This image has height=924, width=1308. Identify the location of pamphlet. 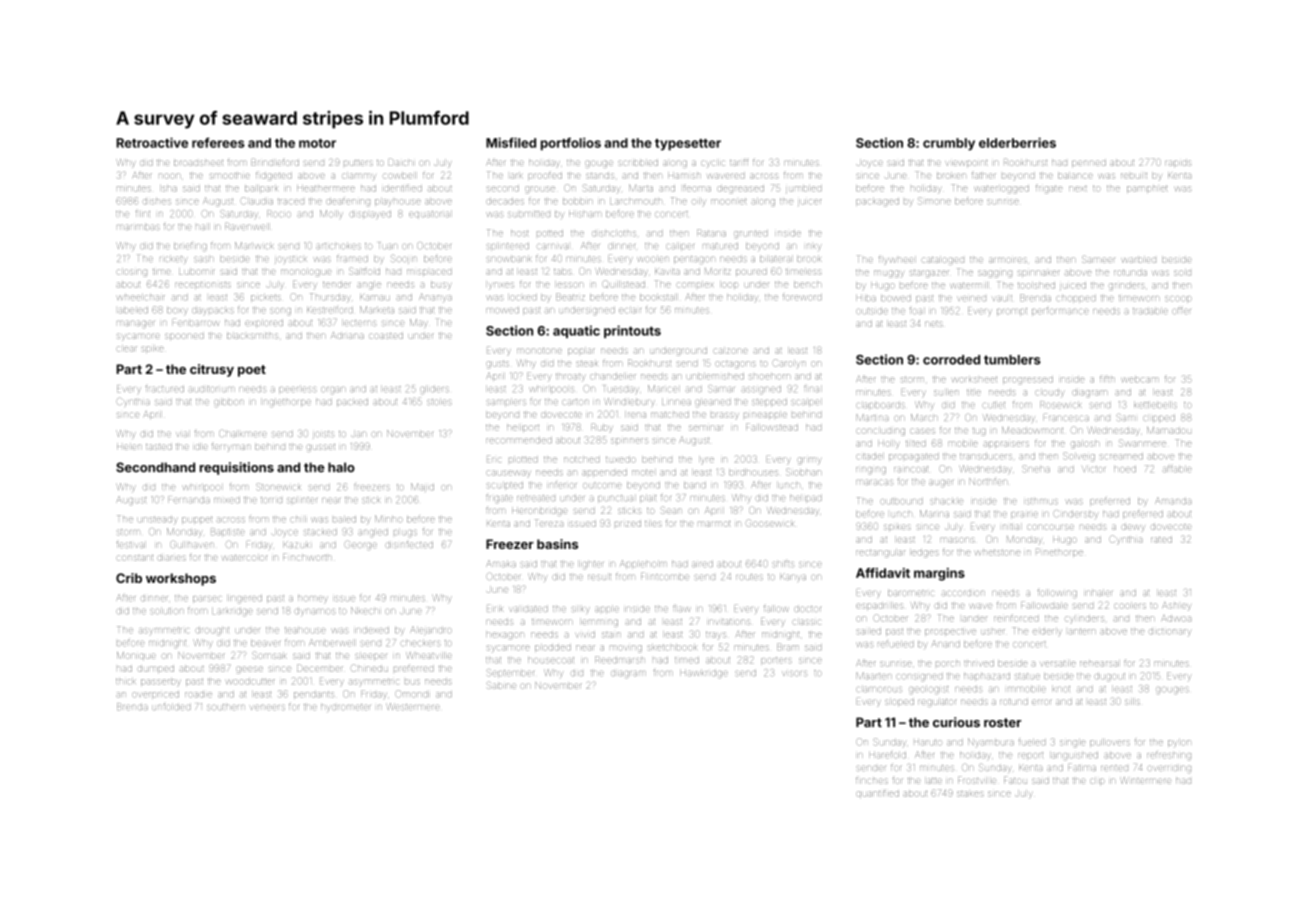
(1147, 189).
